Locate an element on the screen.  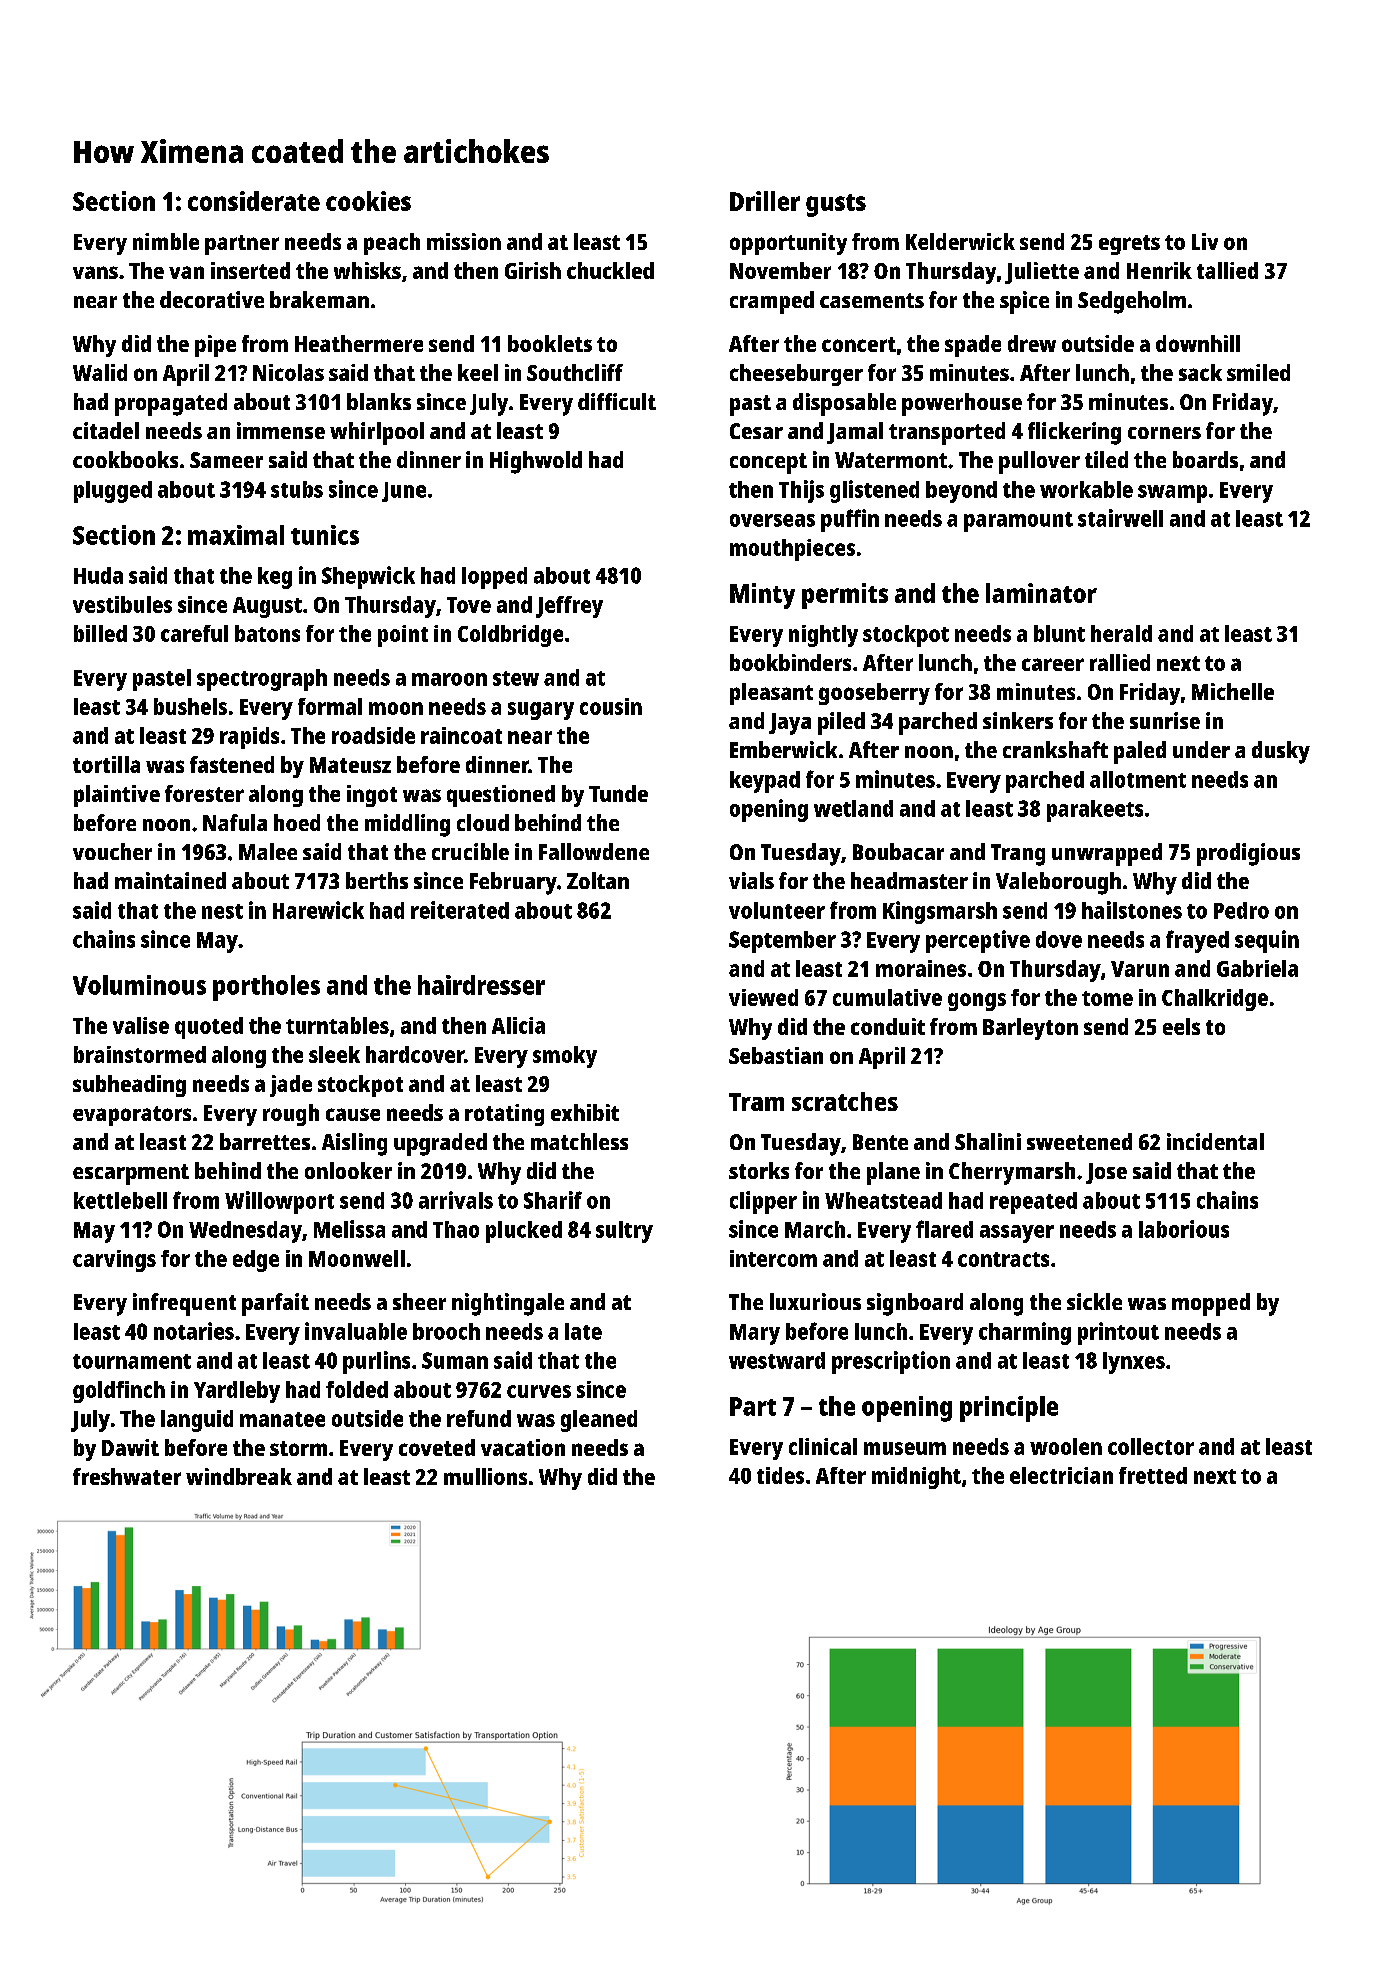
whirlpool is located at coordinates (377, 433).
